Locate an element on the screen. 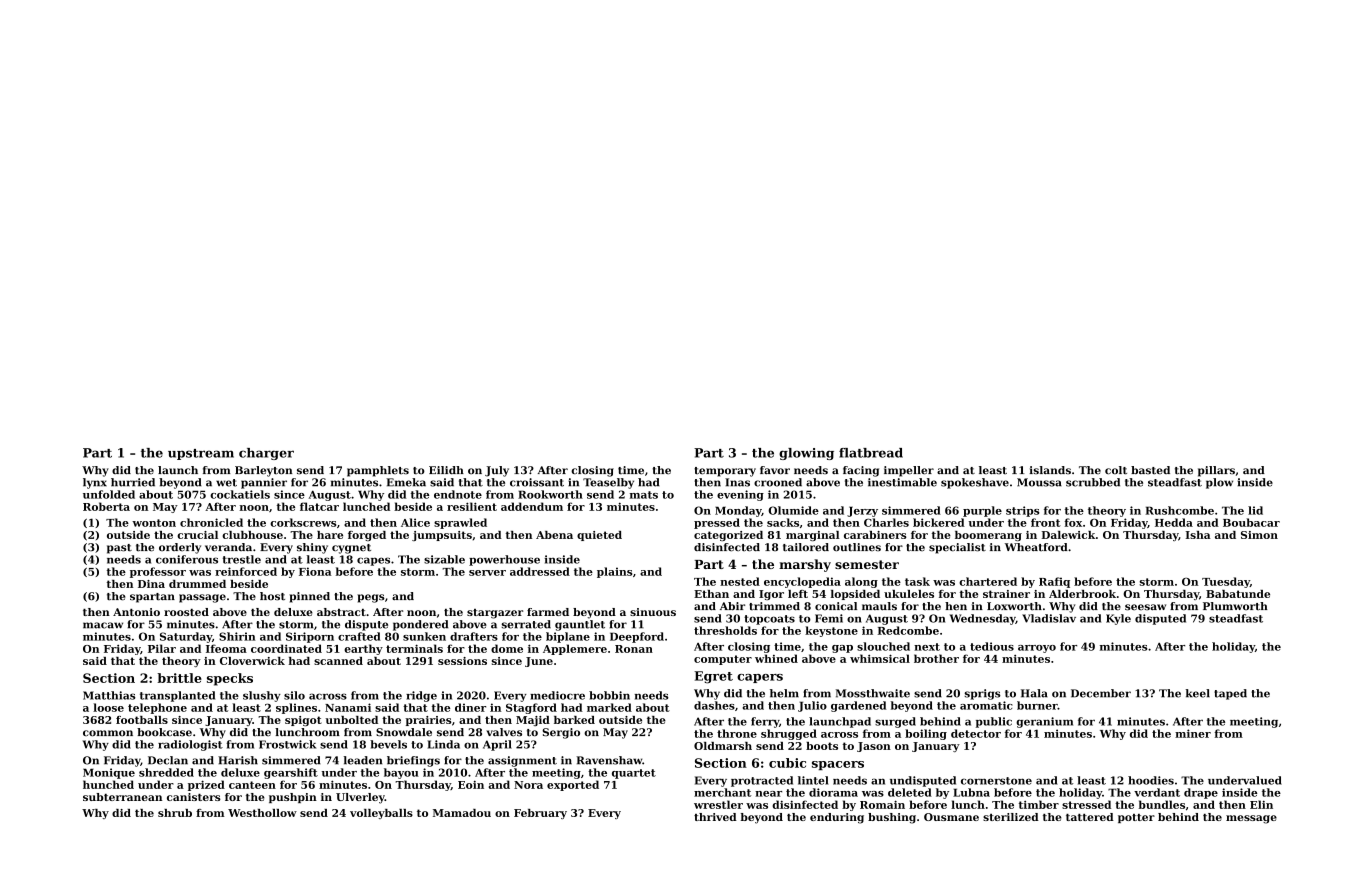  Tuesday is located at coordinates (1226, 582).
